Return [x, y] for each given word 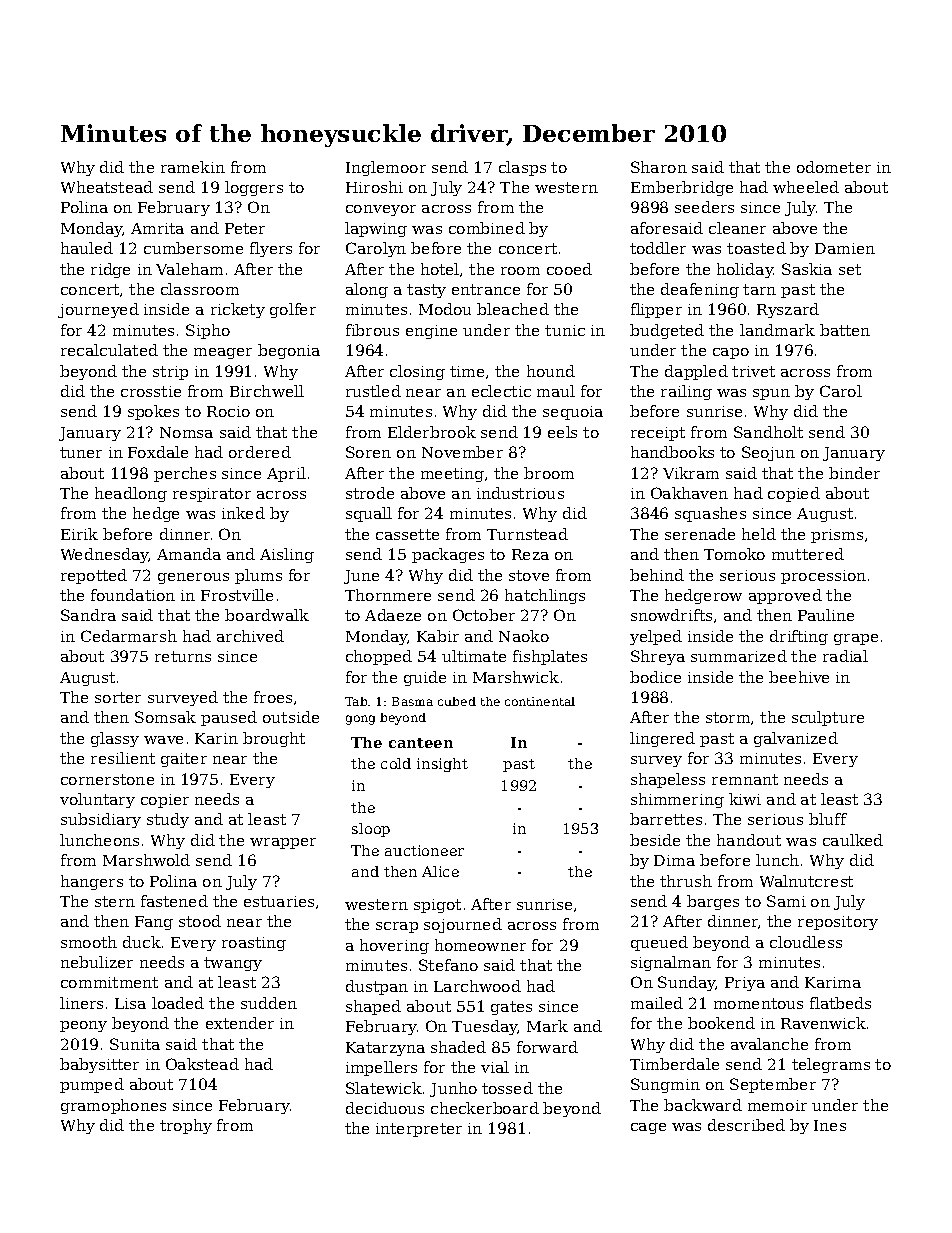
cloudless [806, 942]
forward [547, 1047]
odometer [834, 167]
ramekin [193, 167]
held [759, 534]
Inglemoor [386, 168]
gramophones [113, 1106]
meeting [452, 475]
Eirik [79, 534]
